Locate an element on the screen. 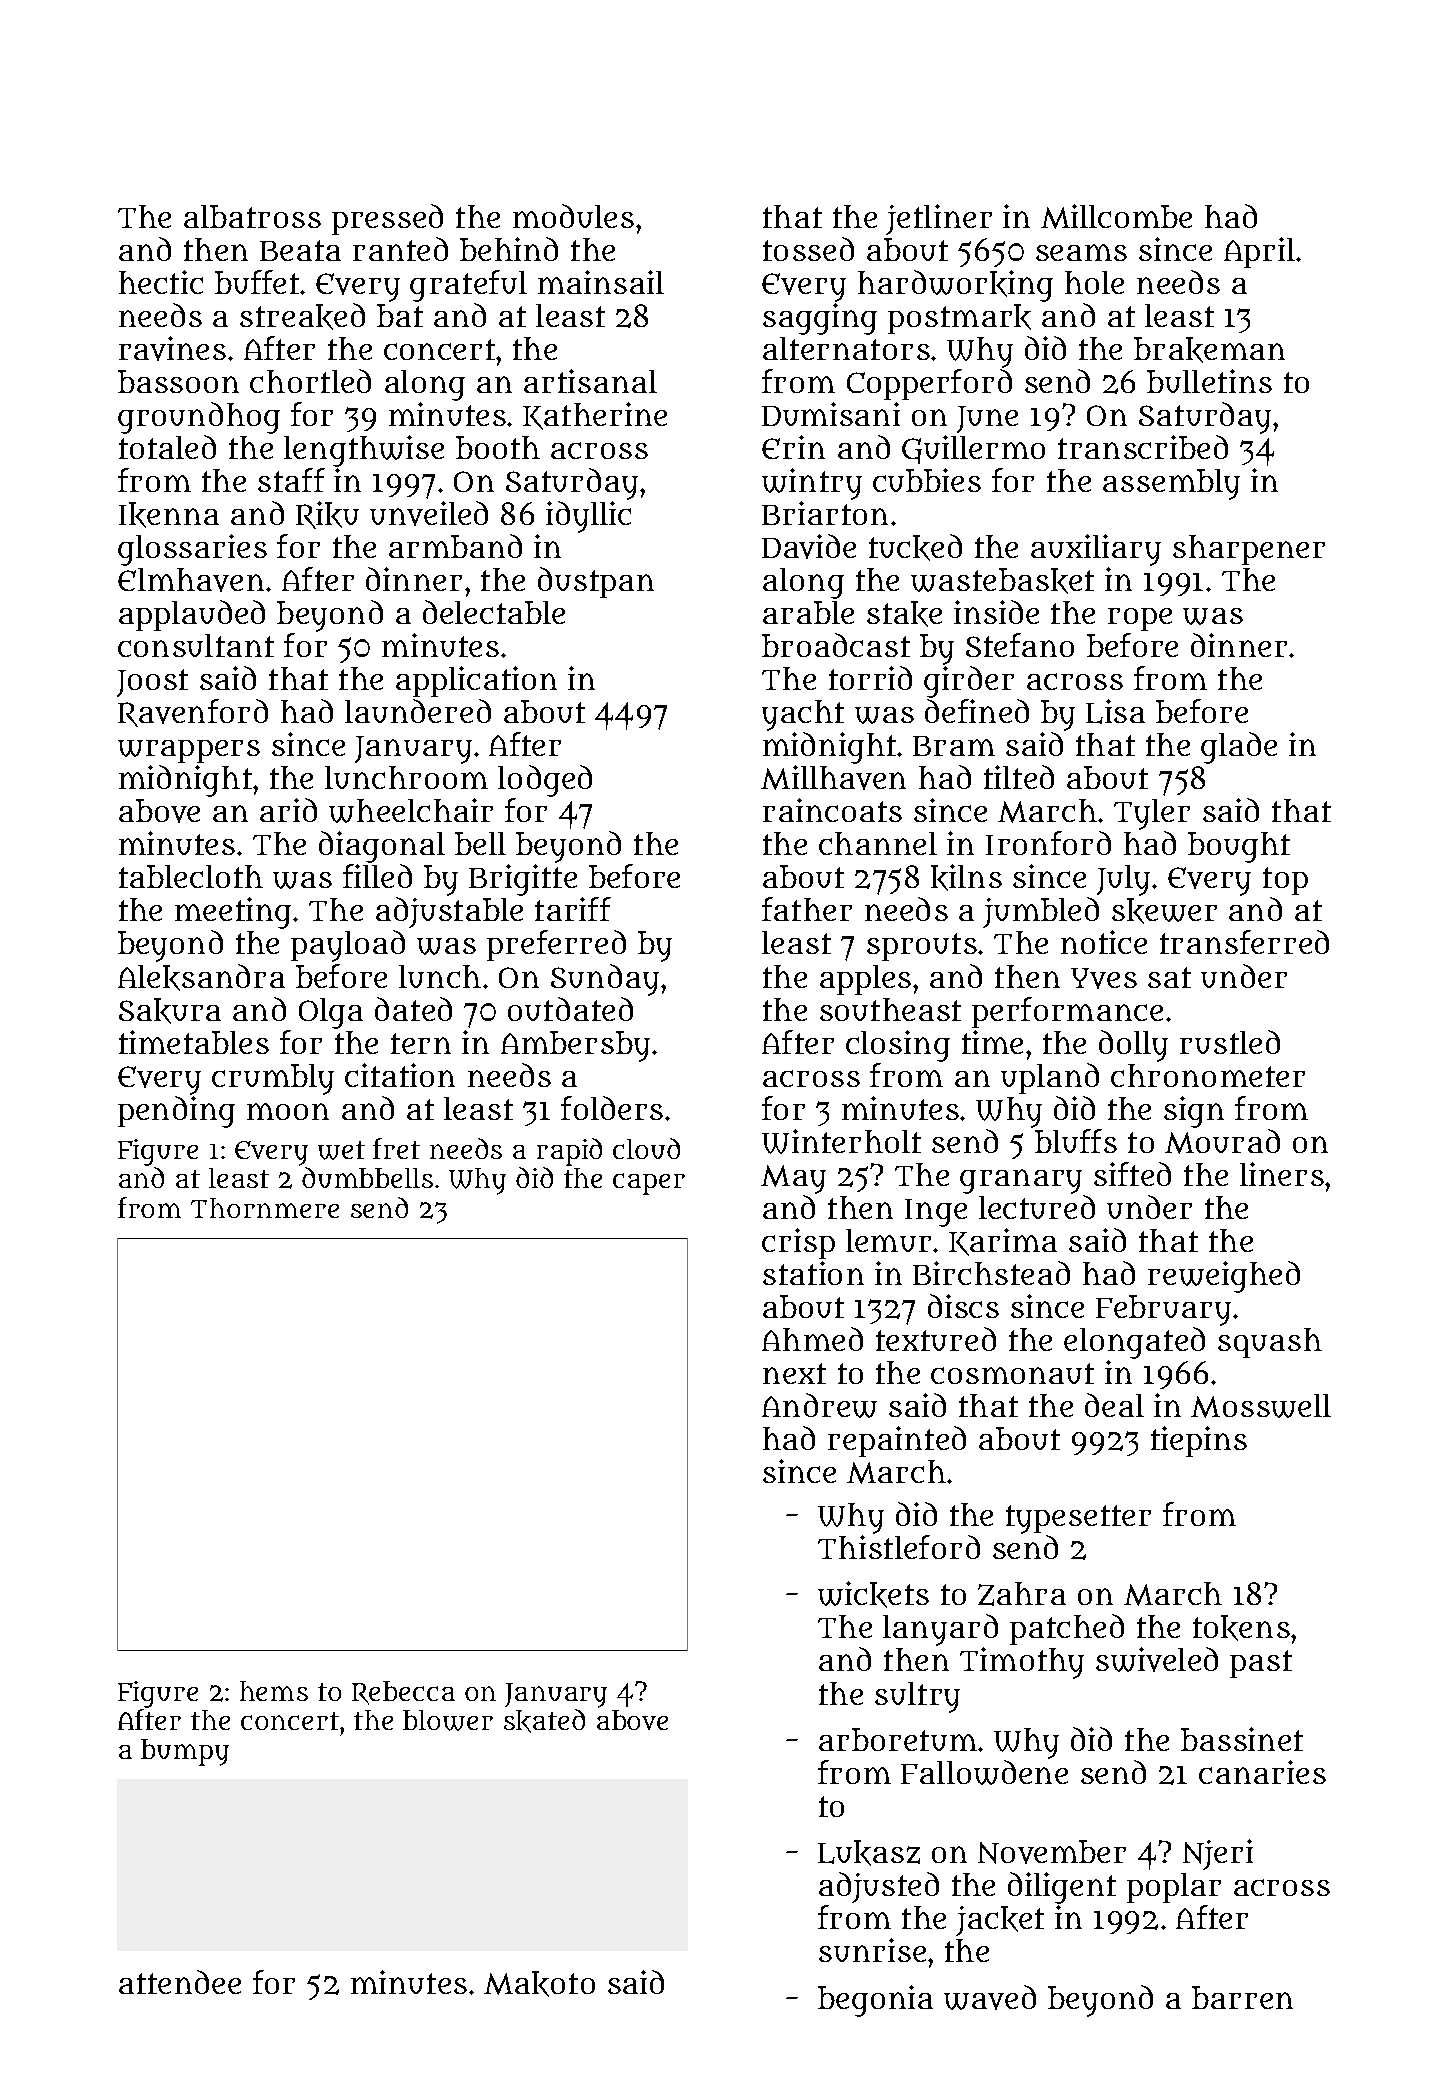  attendee is located at coordinates (180, 1982).
